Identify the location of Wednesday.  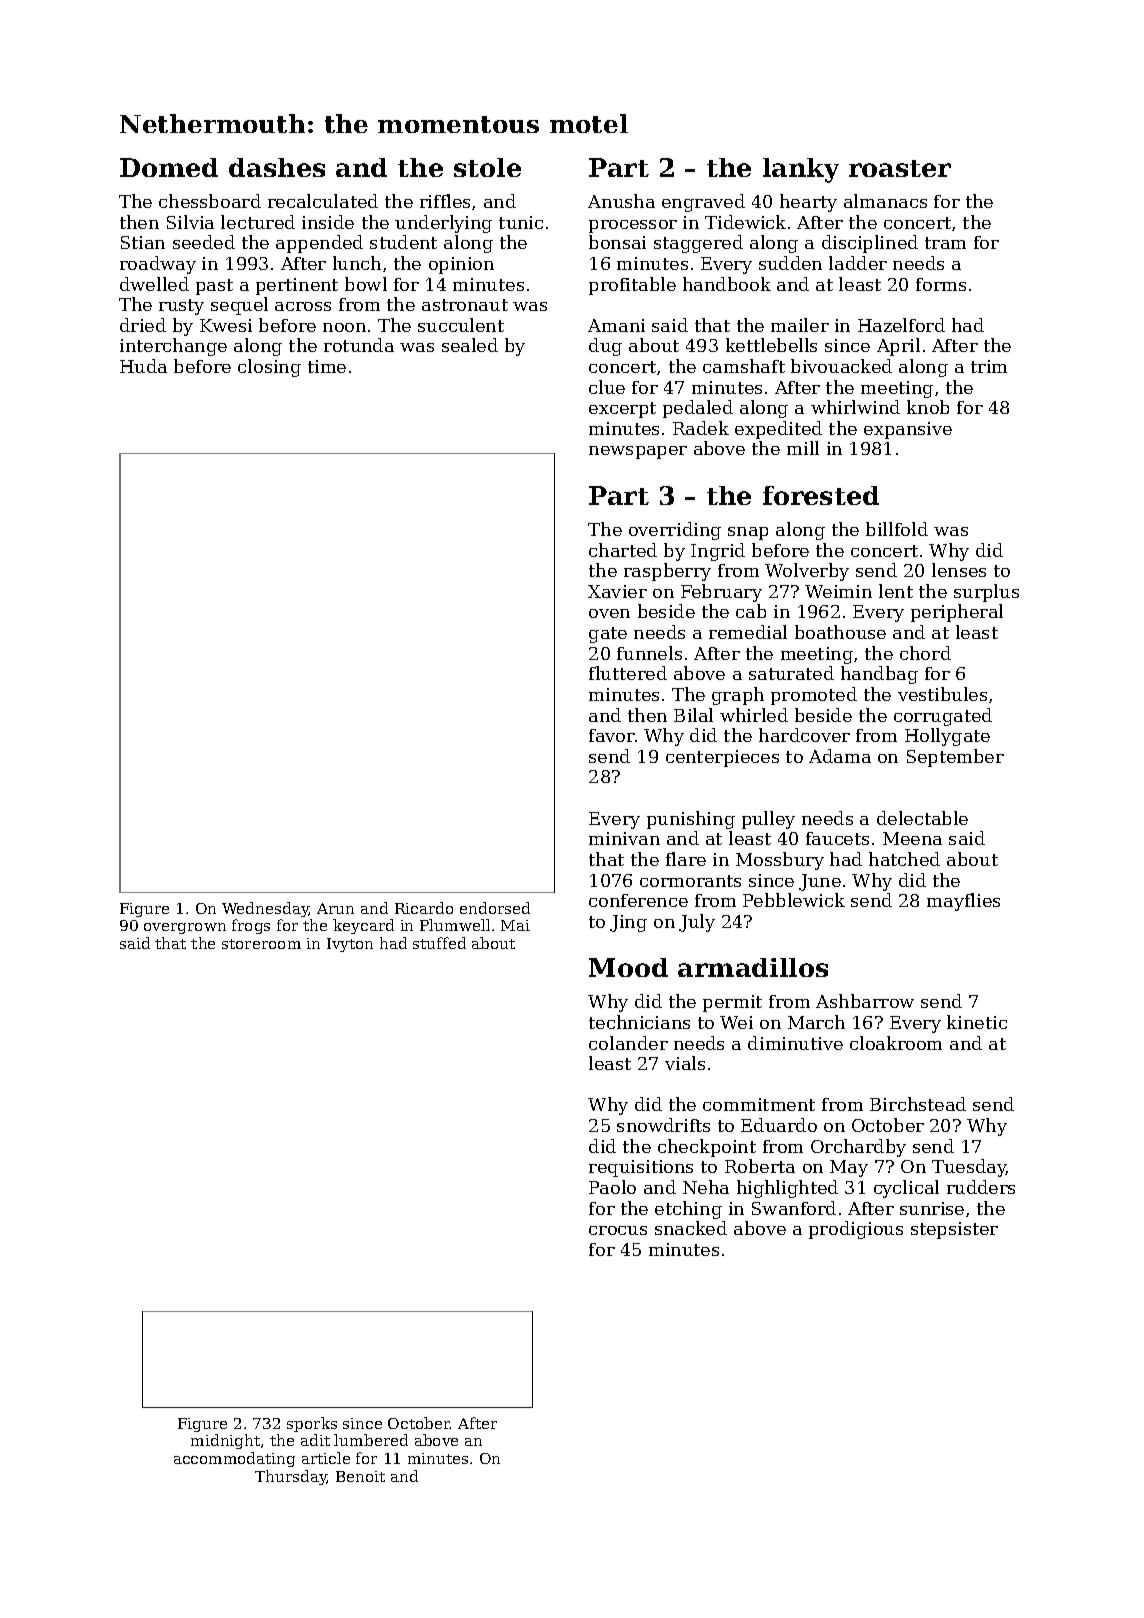
(265, 909).
